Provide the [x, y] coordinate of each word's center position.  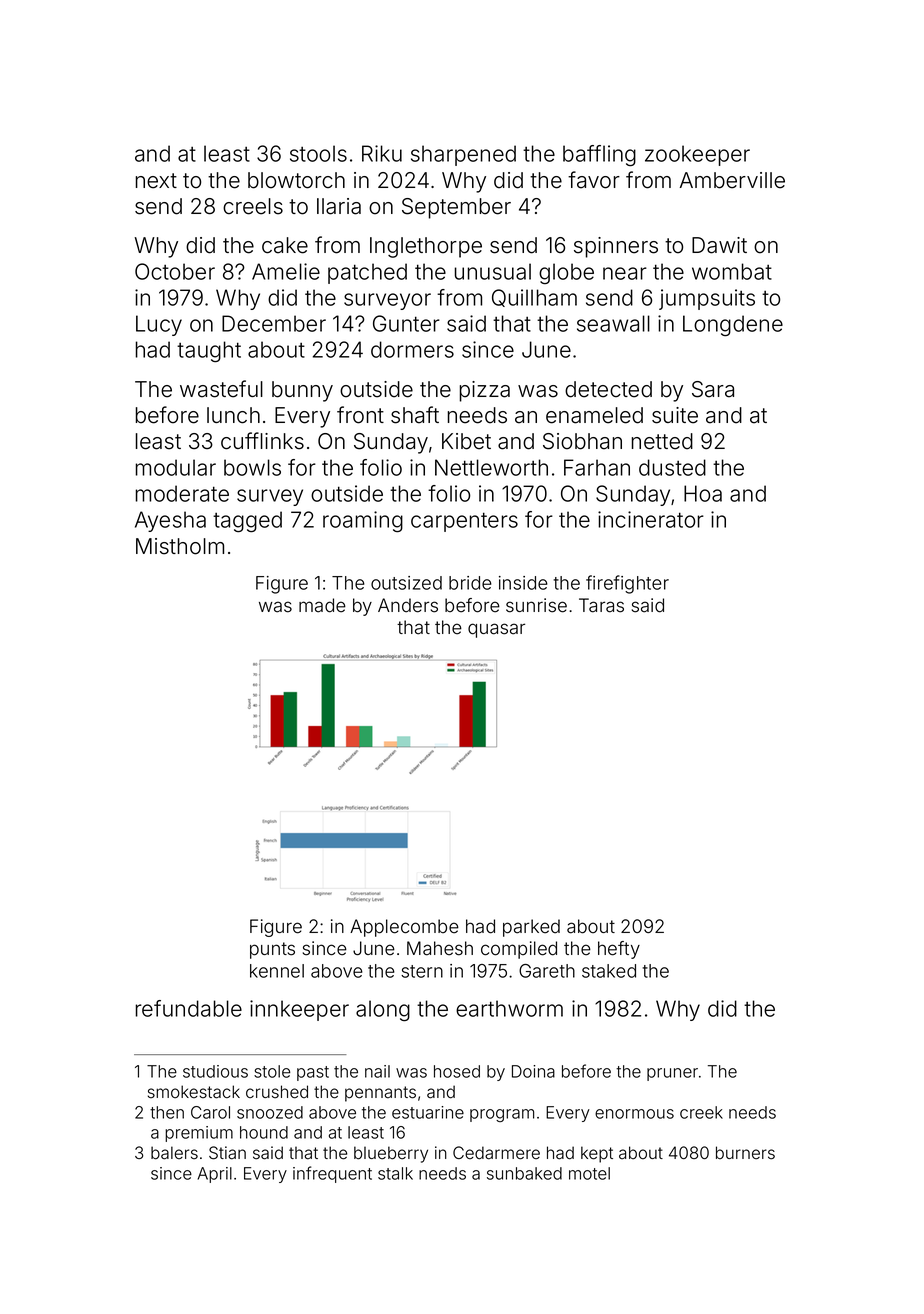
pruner [672, 1074]
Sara [713, 389]
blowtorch [296, 180]
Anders [408, 605]
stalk [395, 1173]
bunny [302, 391]
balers [174, 1153]
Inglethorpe [426, 247]
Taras [601, 605]
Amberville [732, 180]
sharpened [463, 155]
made [322, 605]
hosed [457, 1071]
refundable [189, 1008]
